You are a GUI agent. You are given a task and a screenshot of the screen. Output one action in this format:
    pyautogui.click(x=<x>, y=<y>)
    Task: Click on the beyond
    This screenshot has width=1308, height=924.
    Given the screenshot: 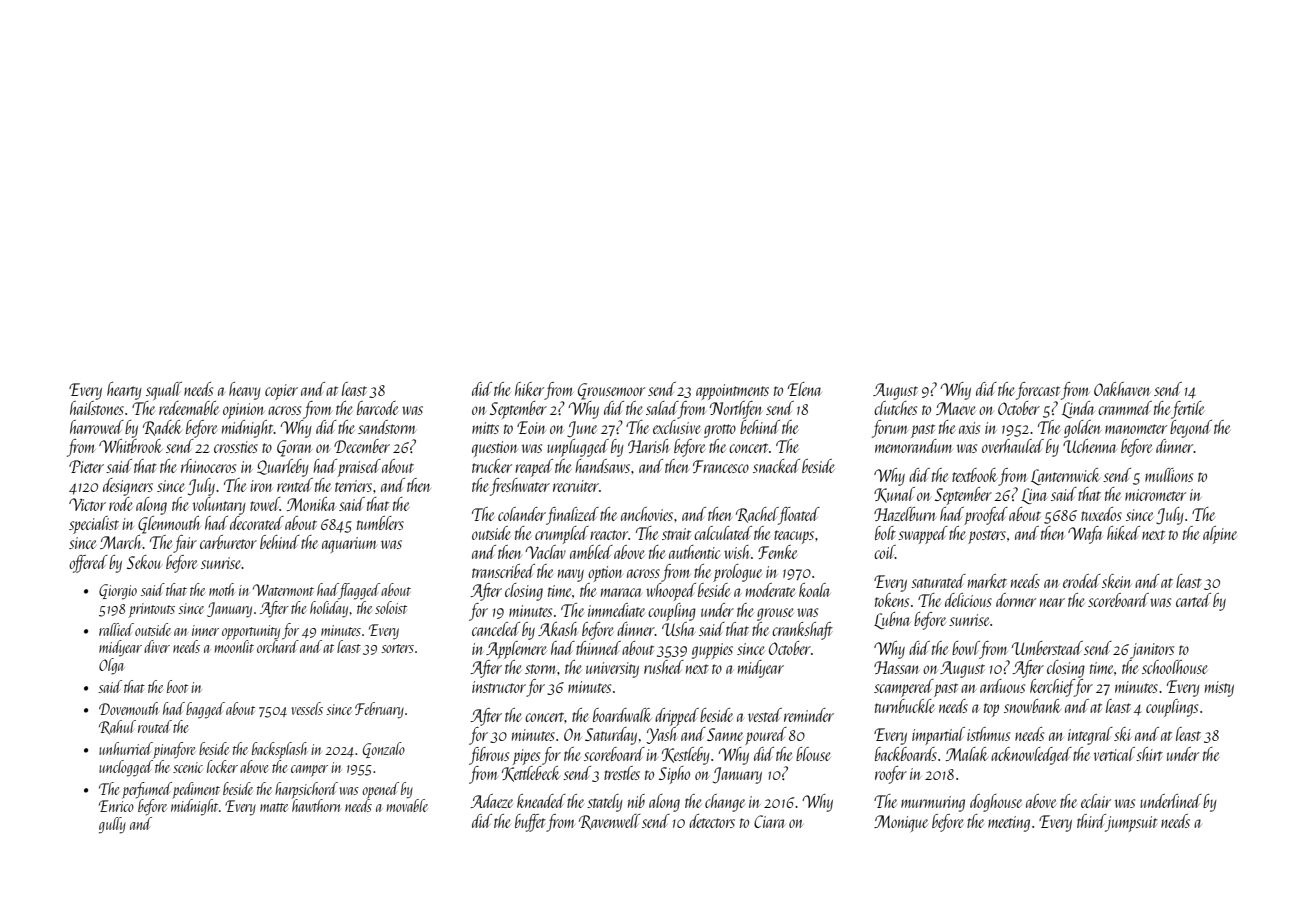 What is the action you would take?
    pyautogui.click(x=1191, y=429)
